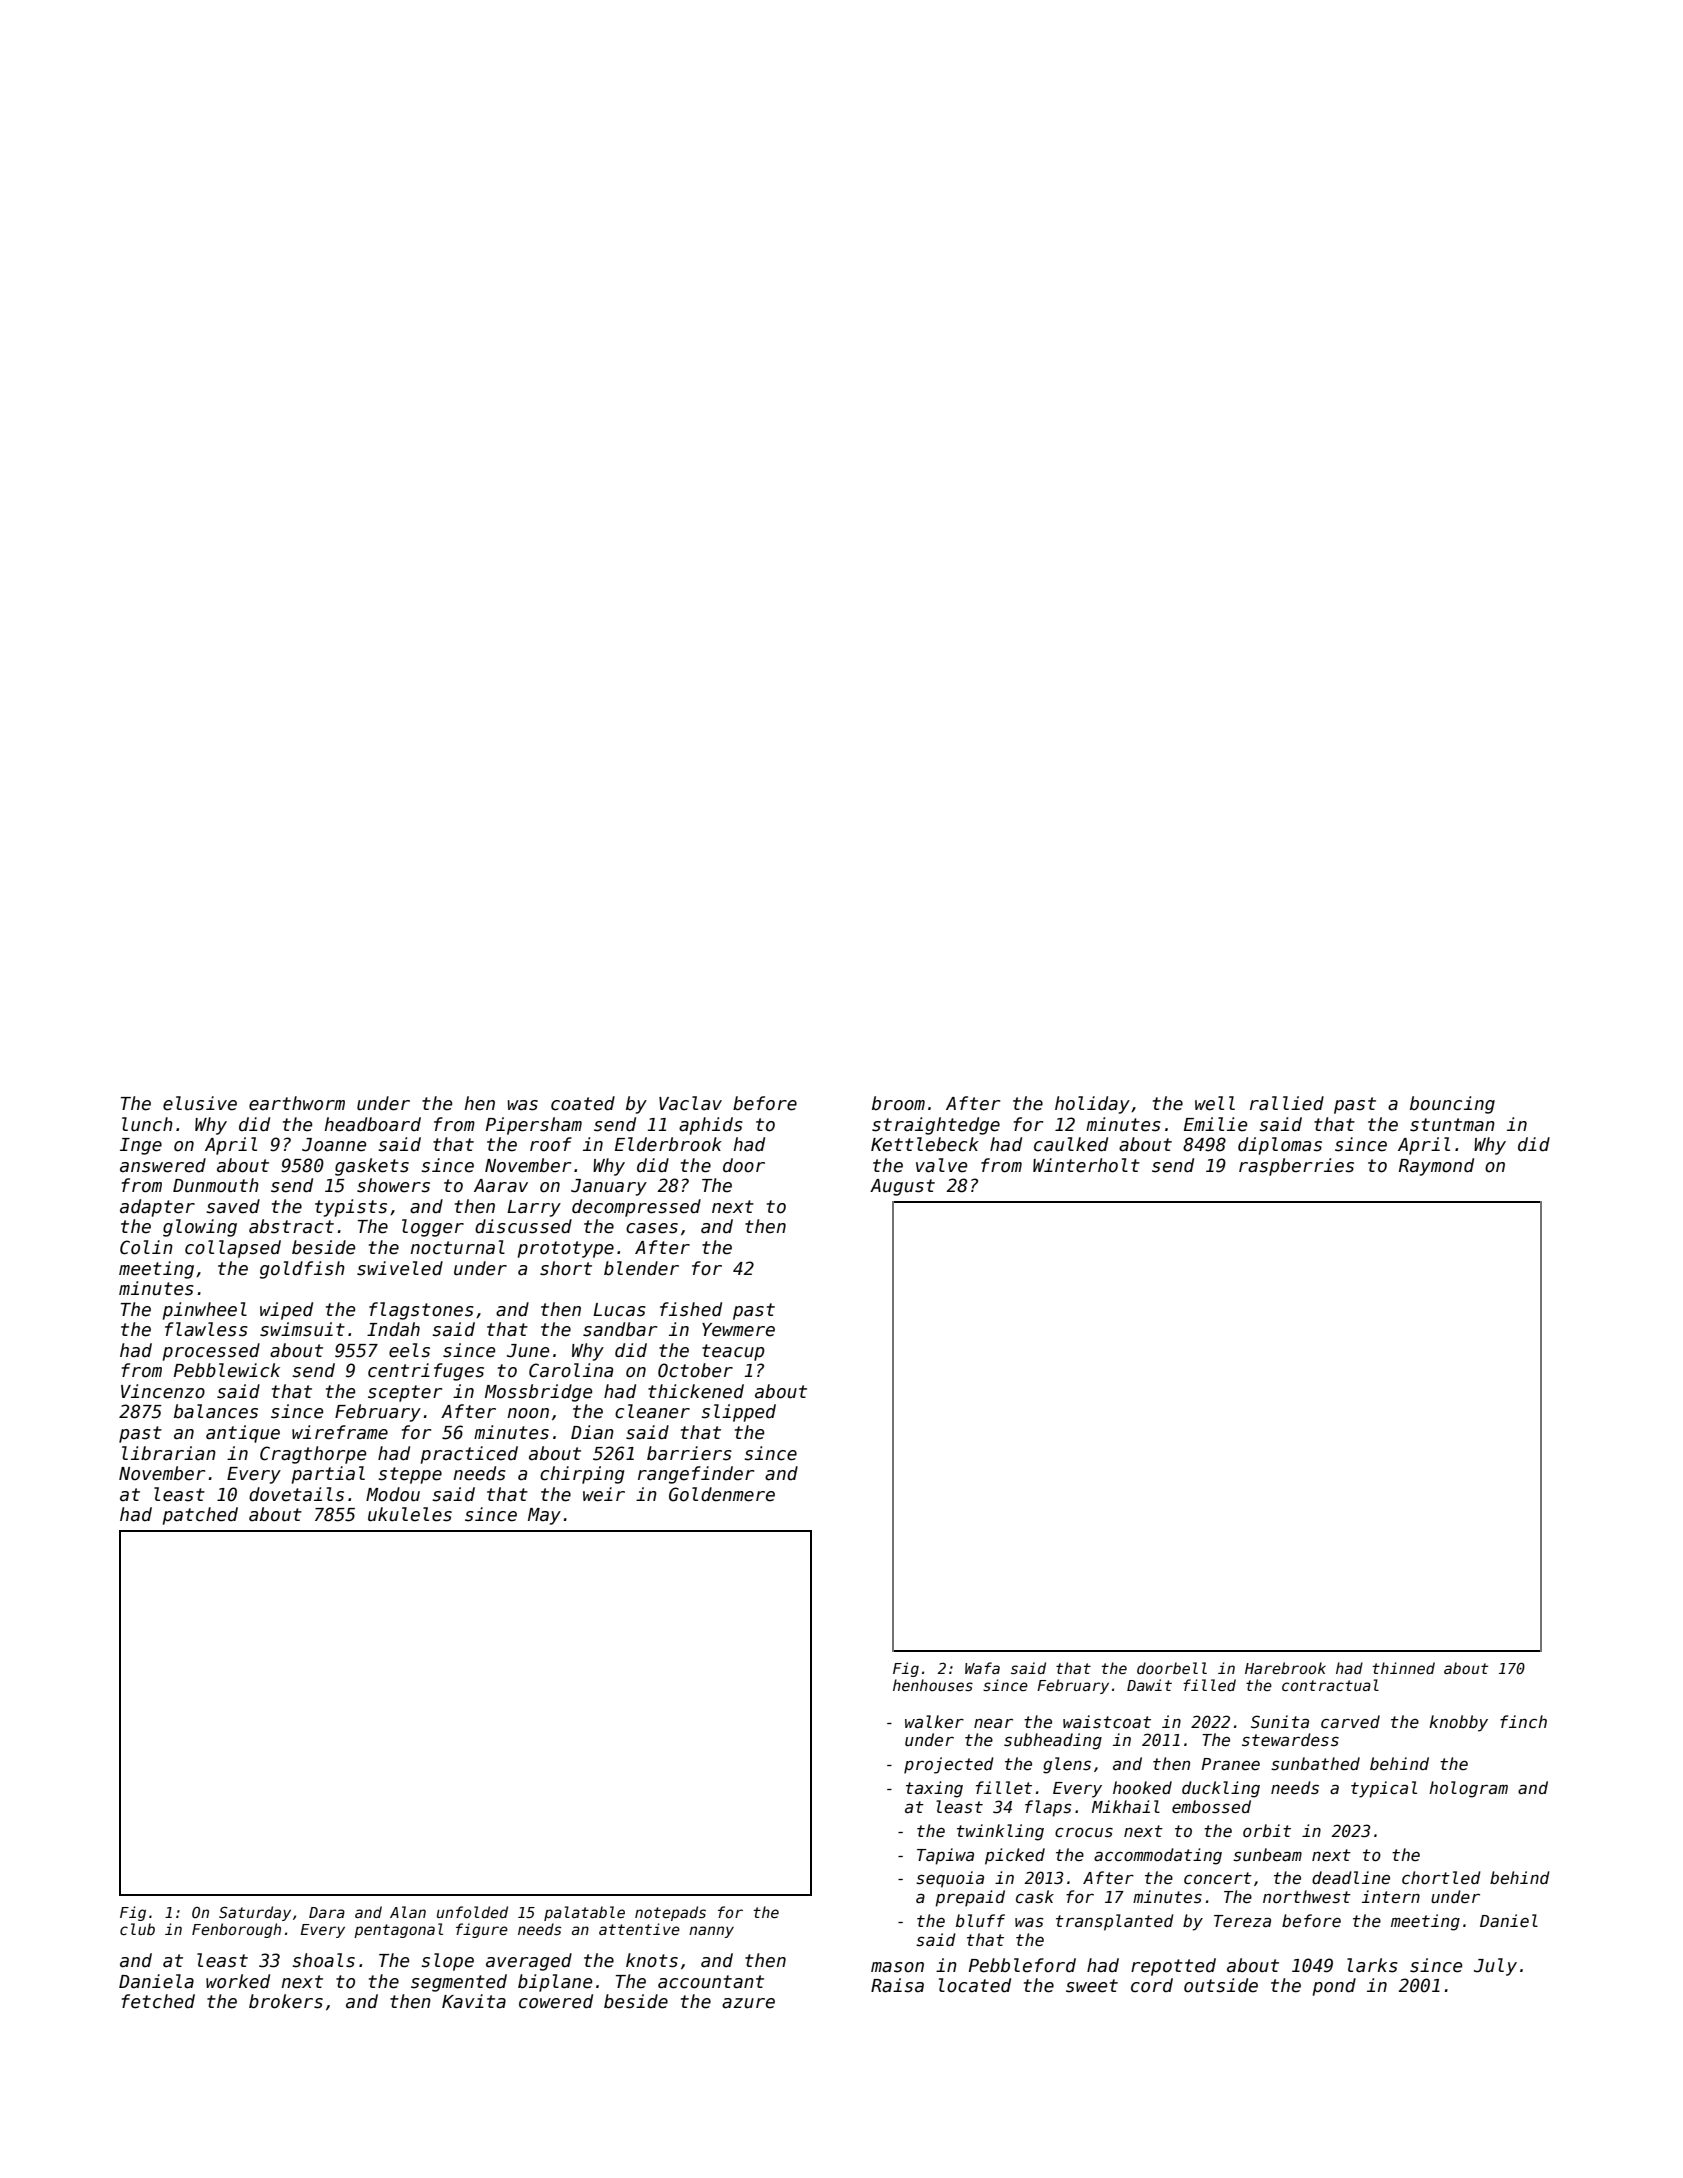 This screenshot has width=1683, height=2178. What do you see at coordinates (1452, 1105) in the screenshot?
I see `bouncing` at bounding box center [1452, 1105].
